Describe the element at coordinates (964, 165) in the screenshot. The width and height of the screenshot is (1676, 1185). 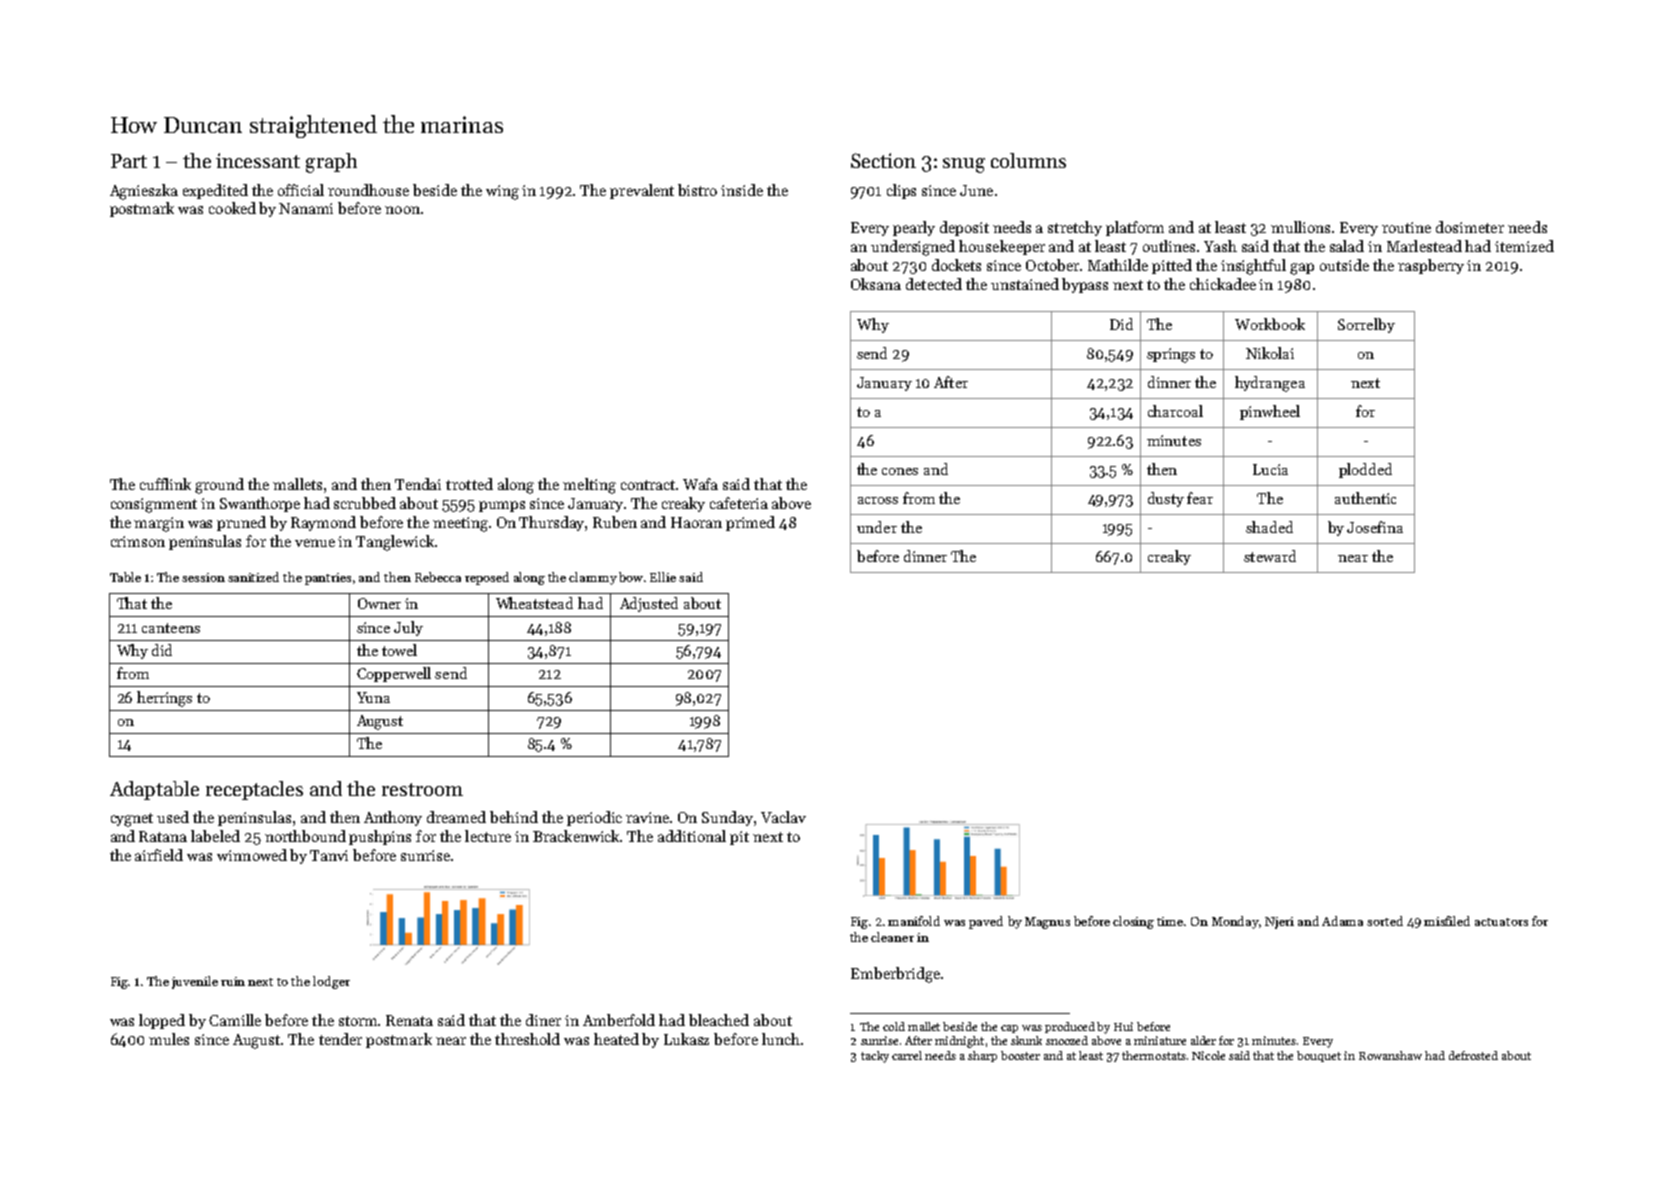
I see `snug` at that location.
